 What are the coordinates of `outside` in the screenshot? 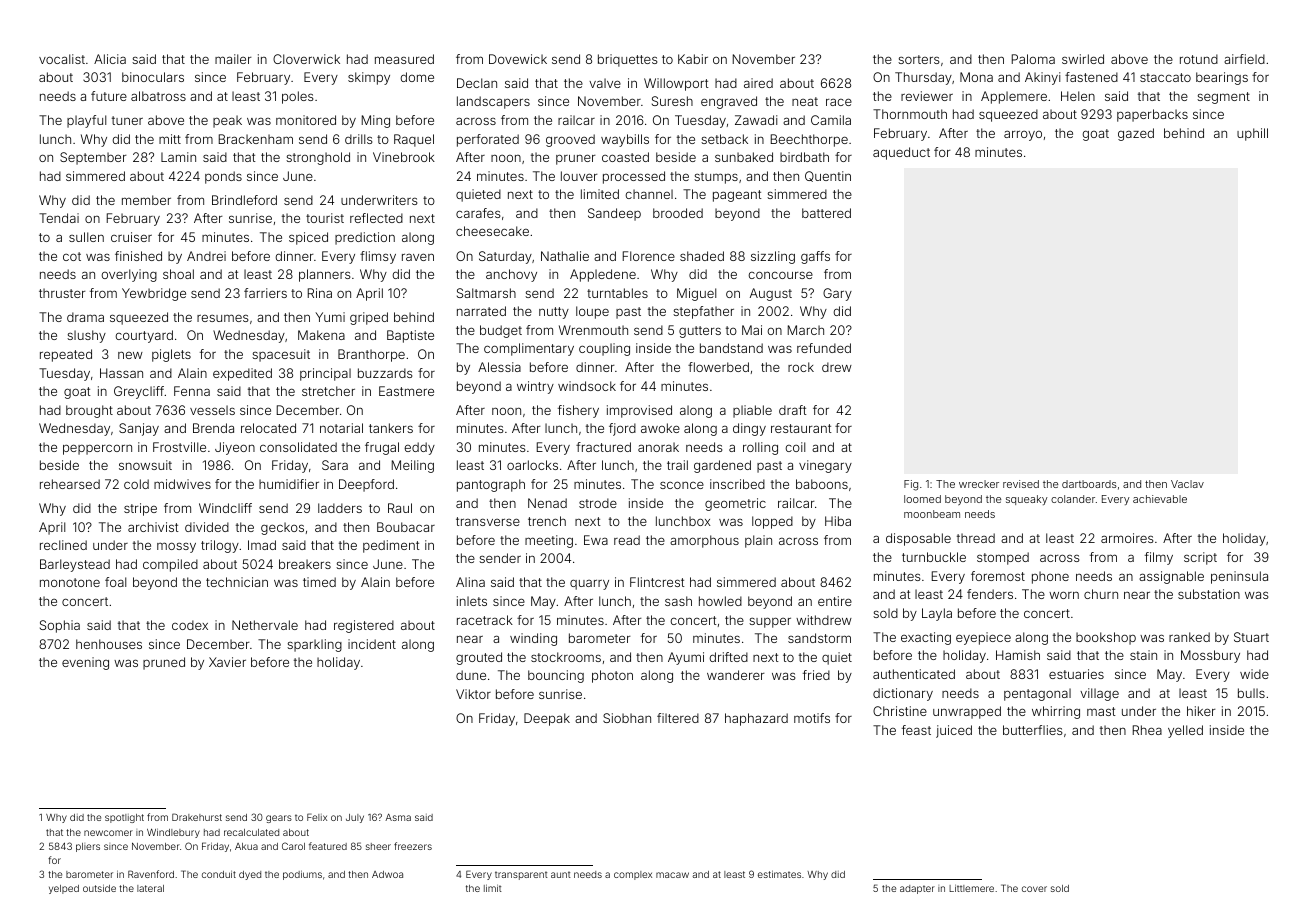 It's located at (99, 888).
